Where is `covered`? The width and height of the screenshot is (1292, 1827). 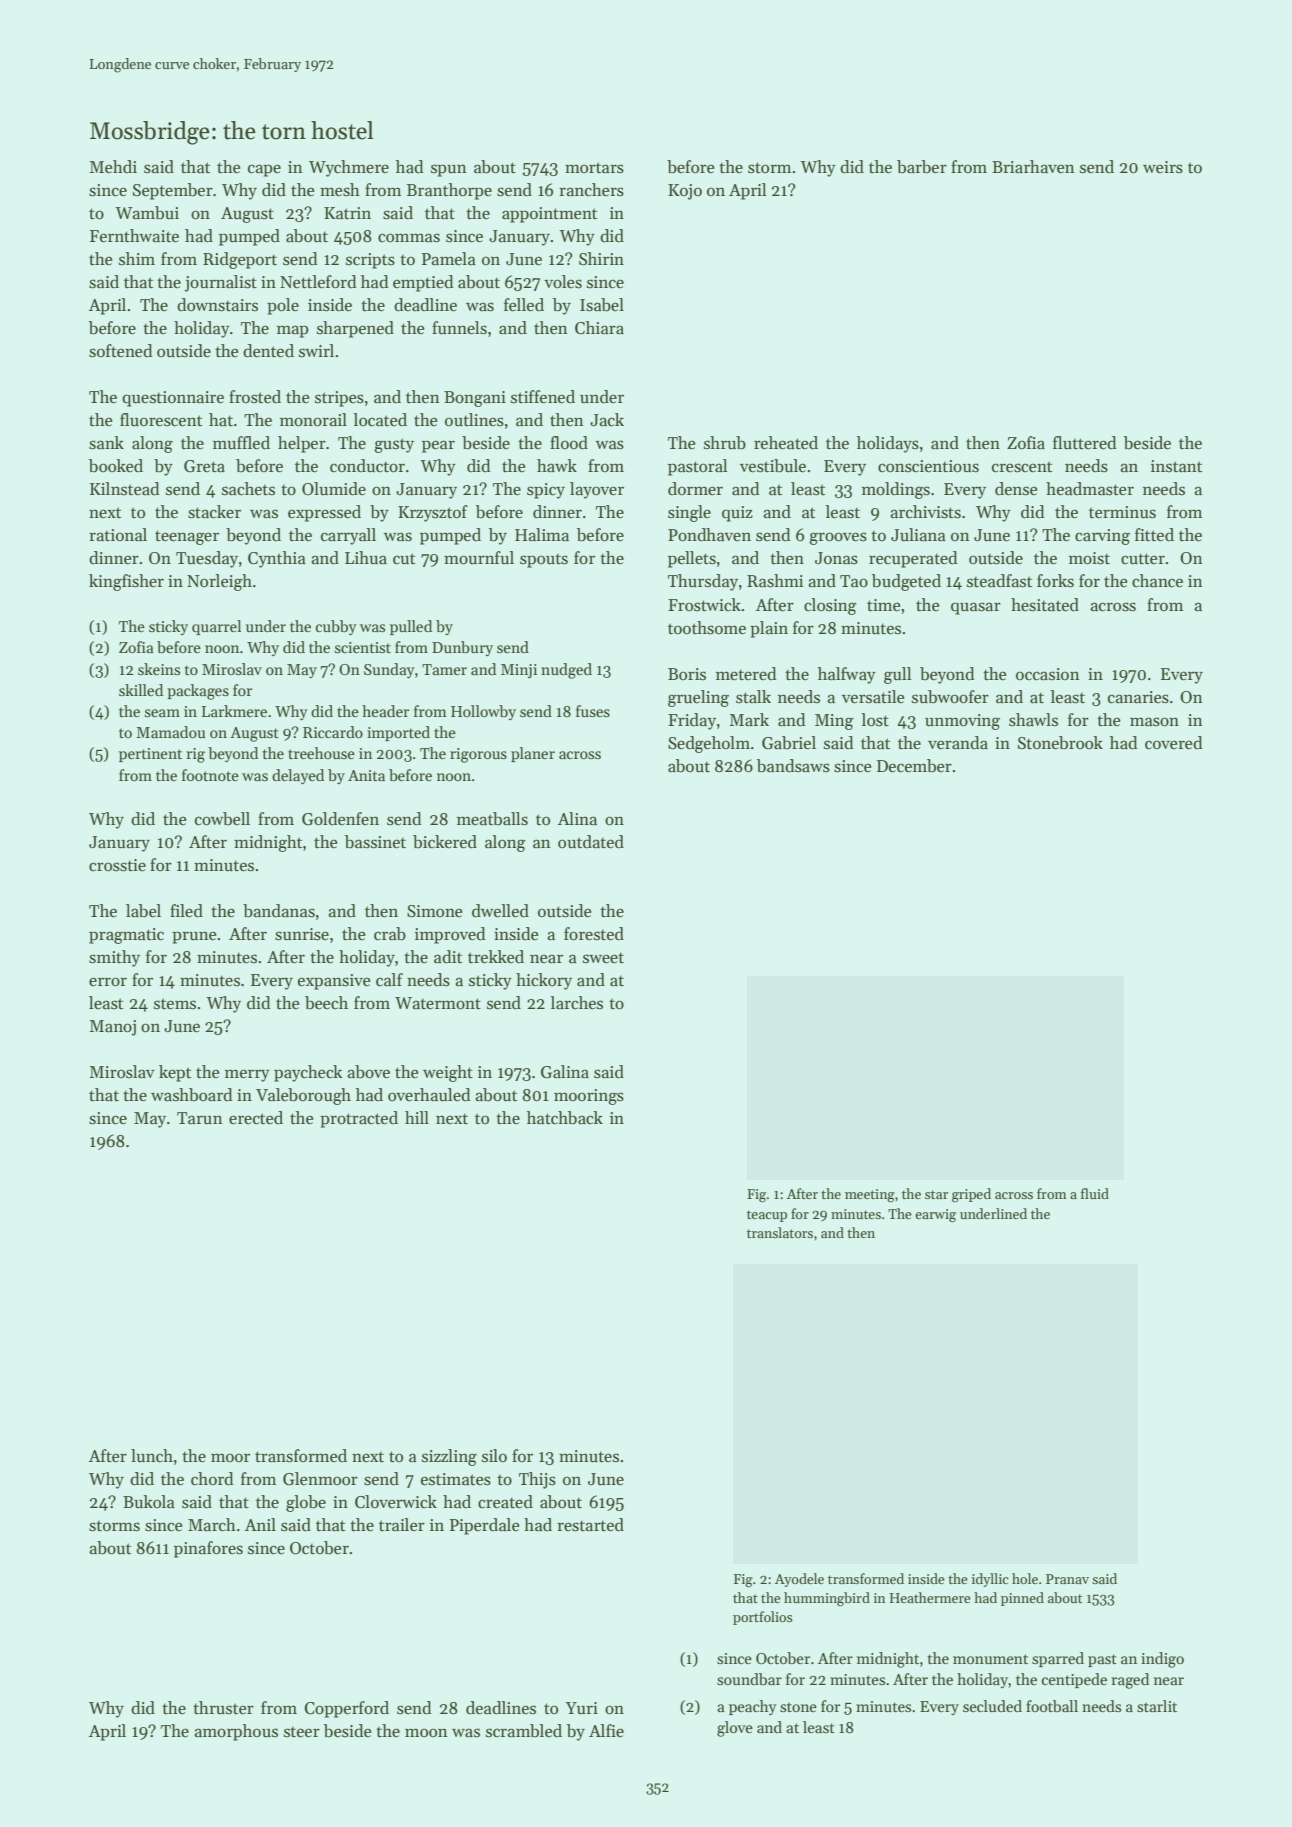 covered is located at coordinates (1173, 743).
